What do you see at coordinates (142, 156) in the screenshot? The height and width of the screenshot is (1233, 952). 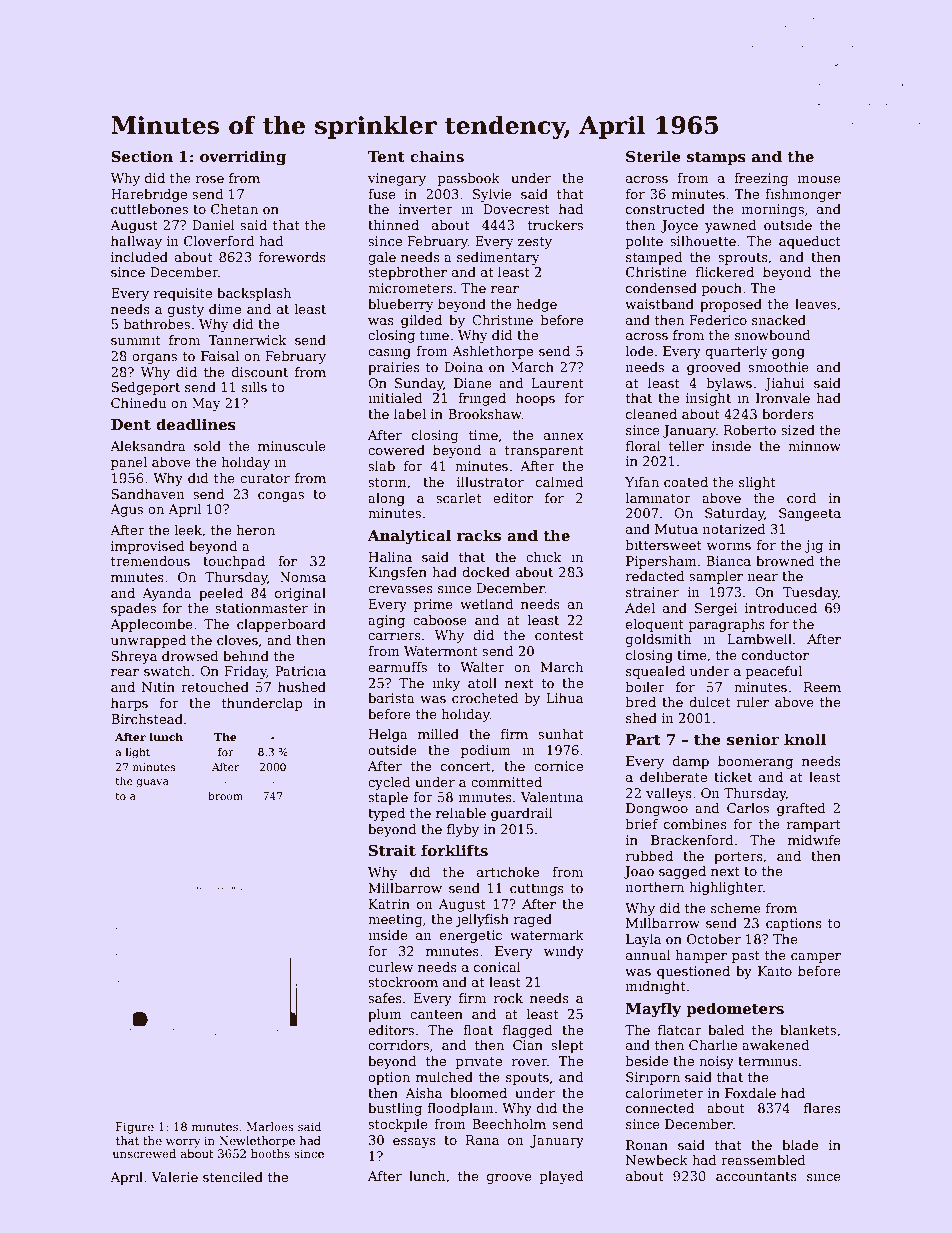 I see `Section` at bounding box center [142, 156].
